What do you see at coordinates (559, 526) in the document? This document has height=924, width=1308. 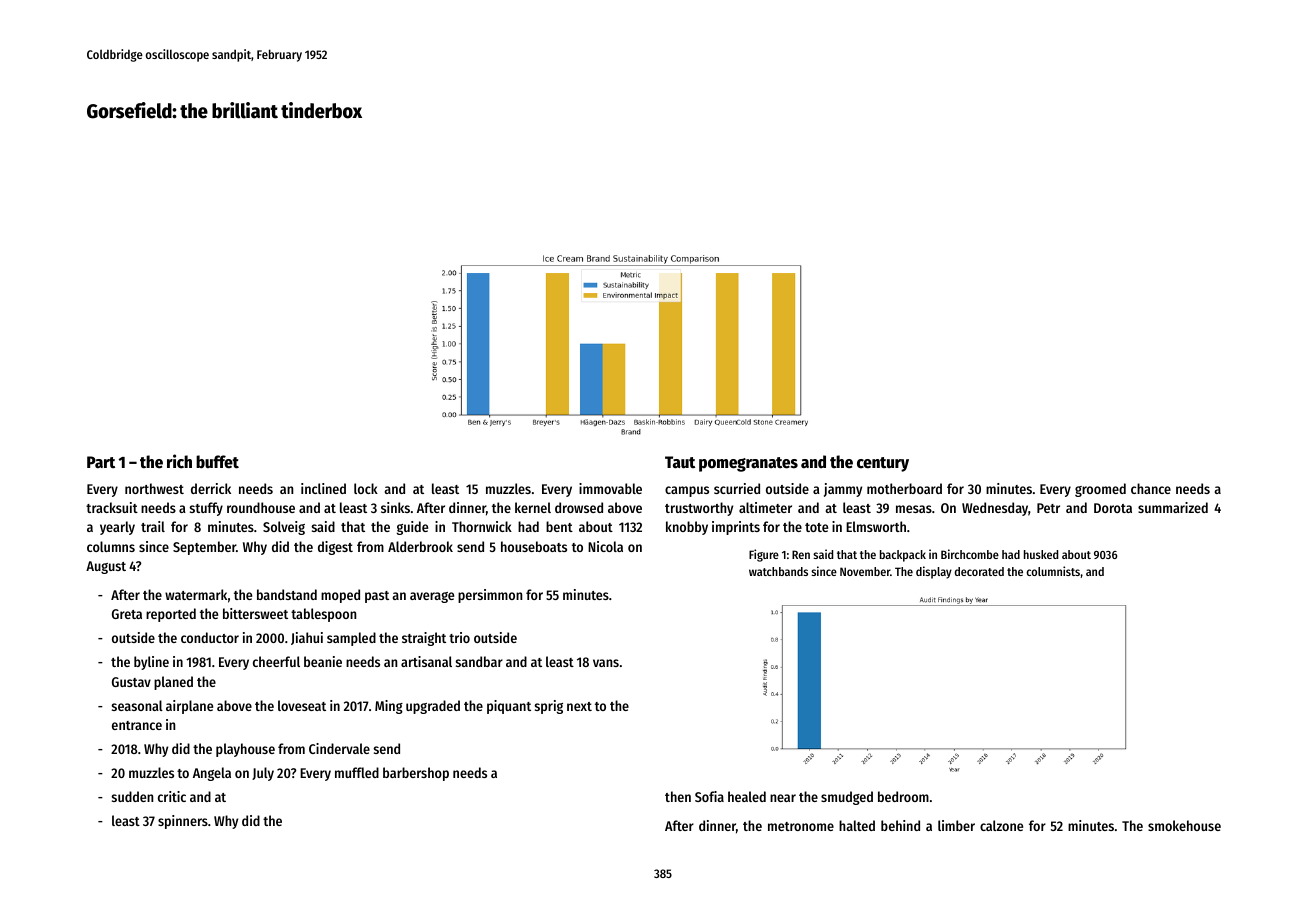 I see `bent` at bounding box center [559, 526].
